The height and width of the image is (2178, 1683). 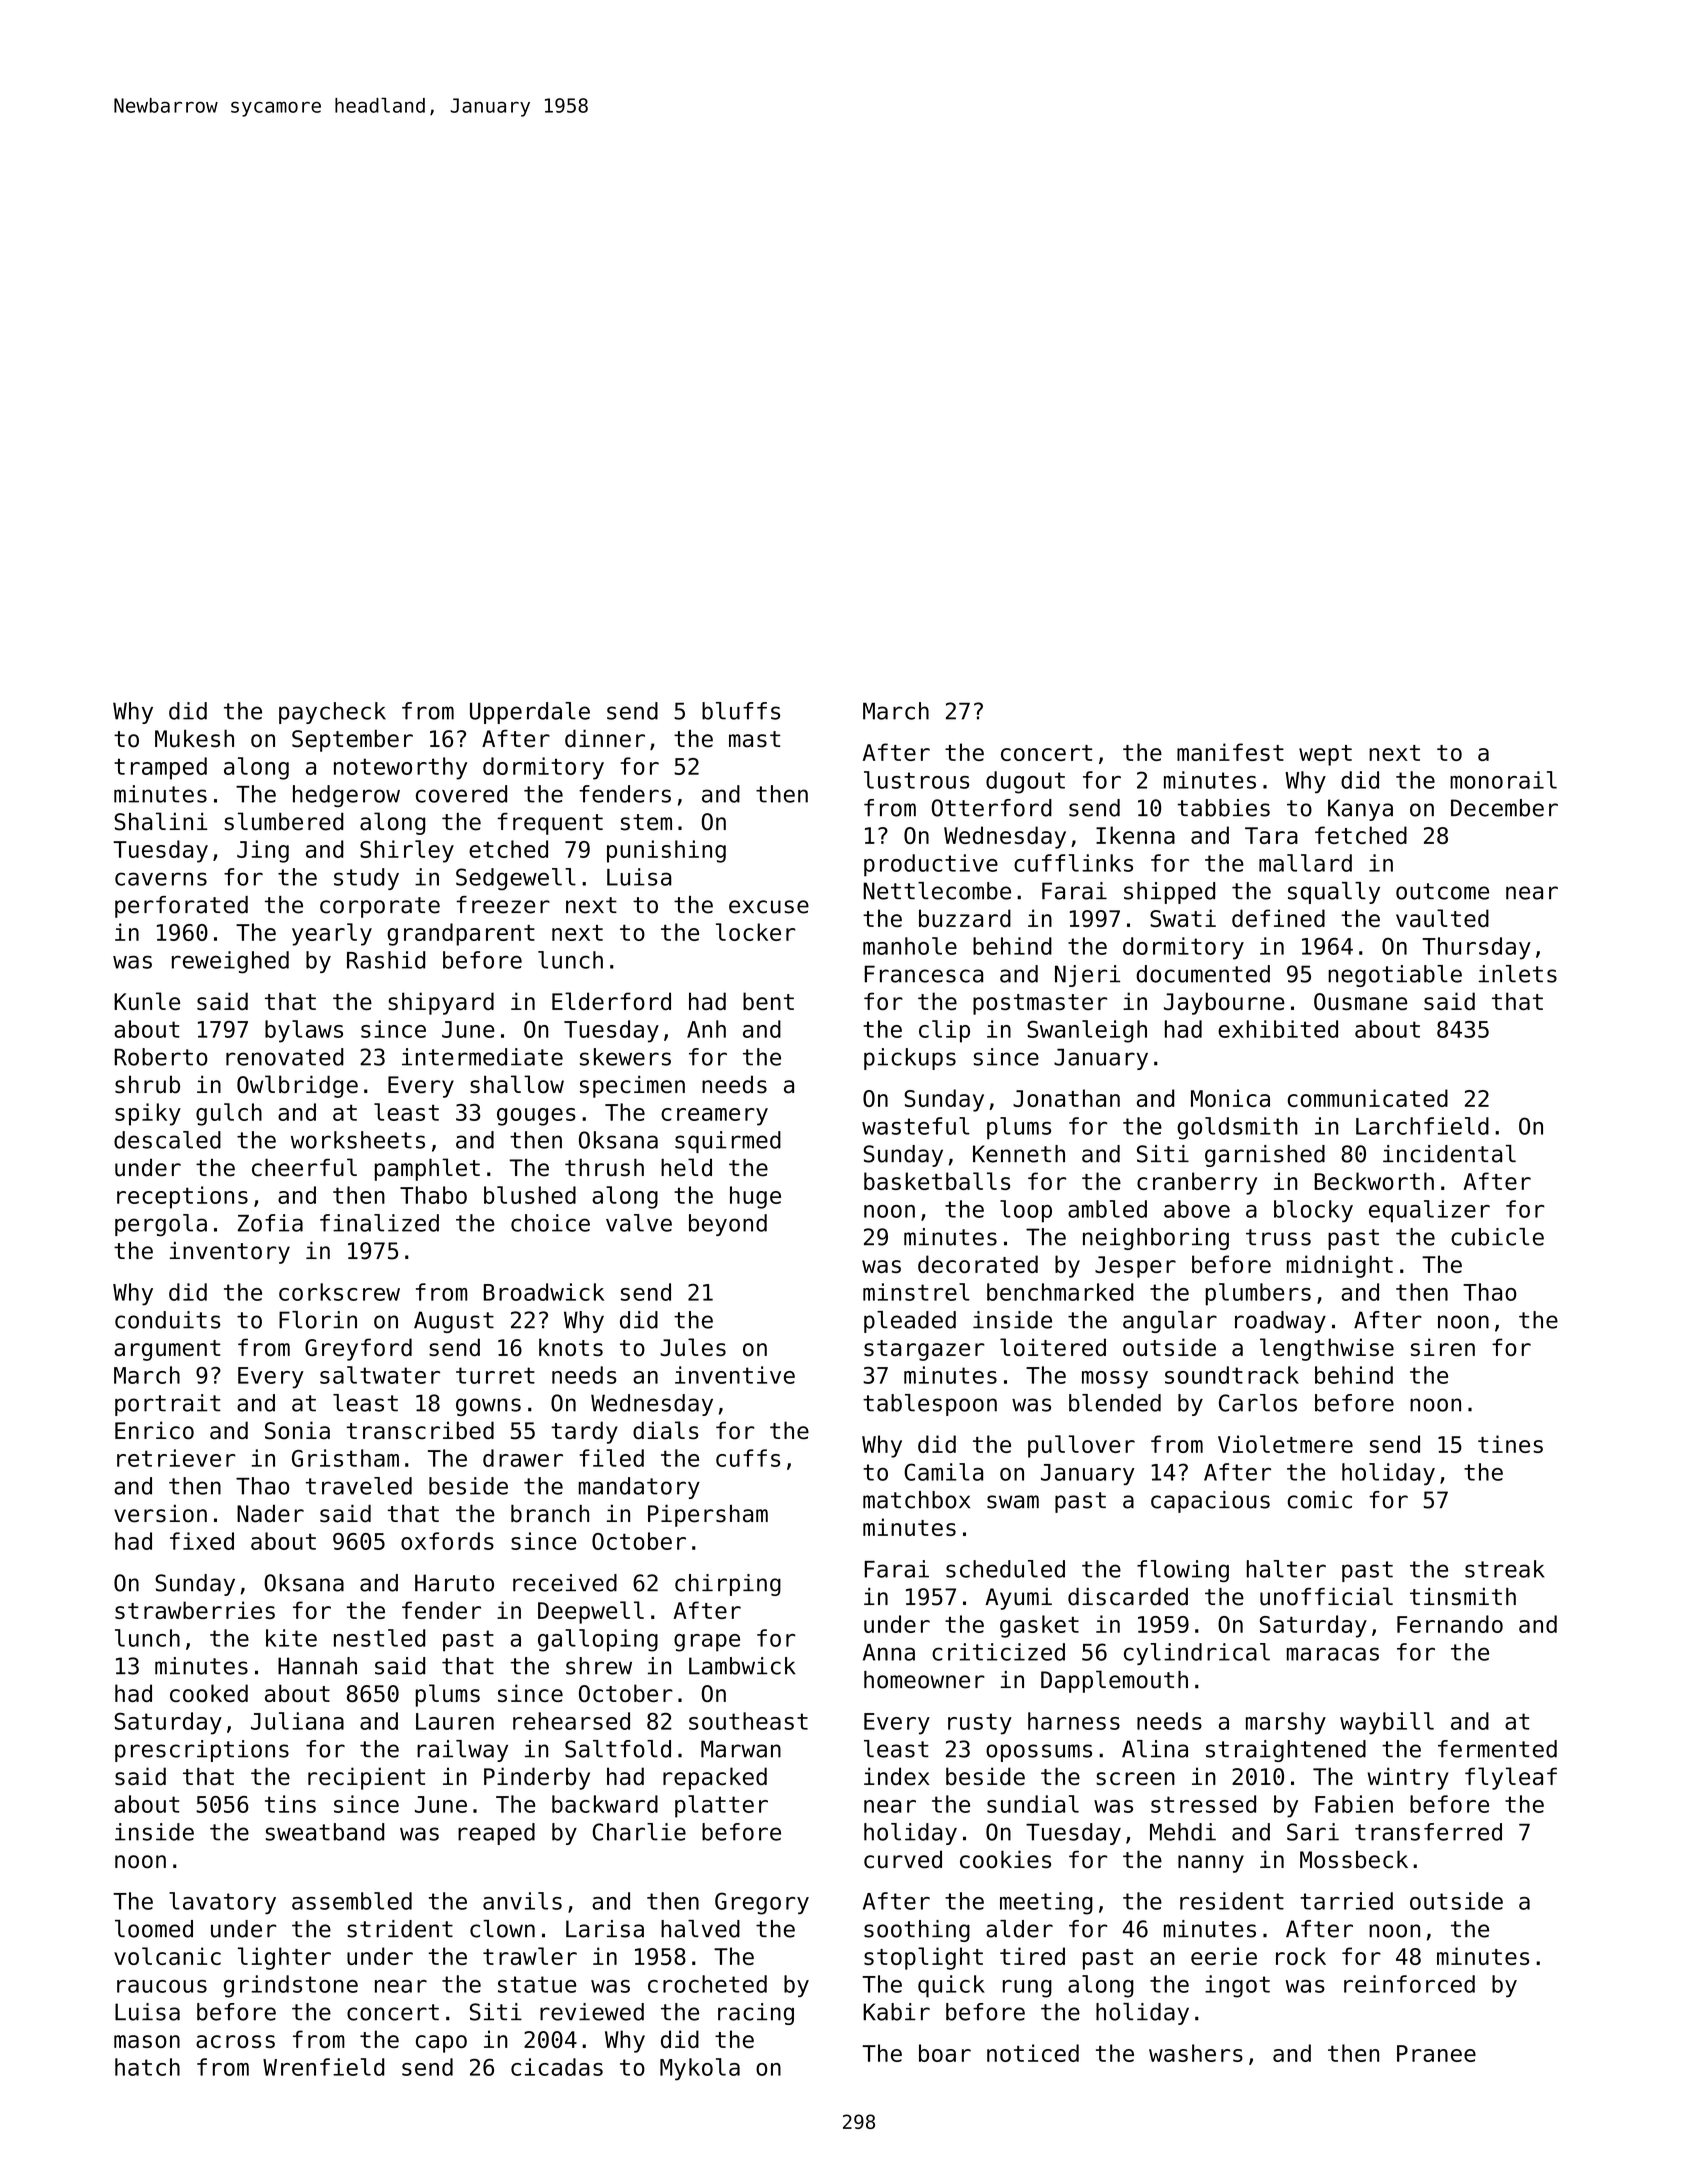 I want to click on Swati, so click(x=1183, y=918).
